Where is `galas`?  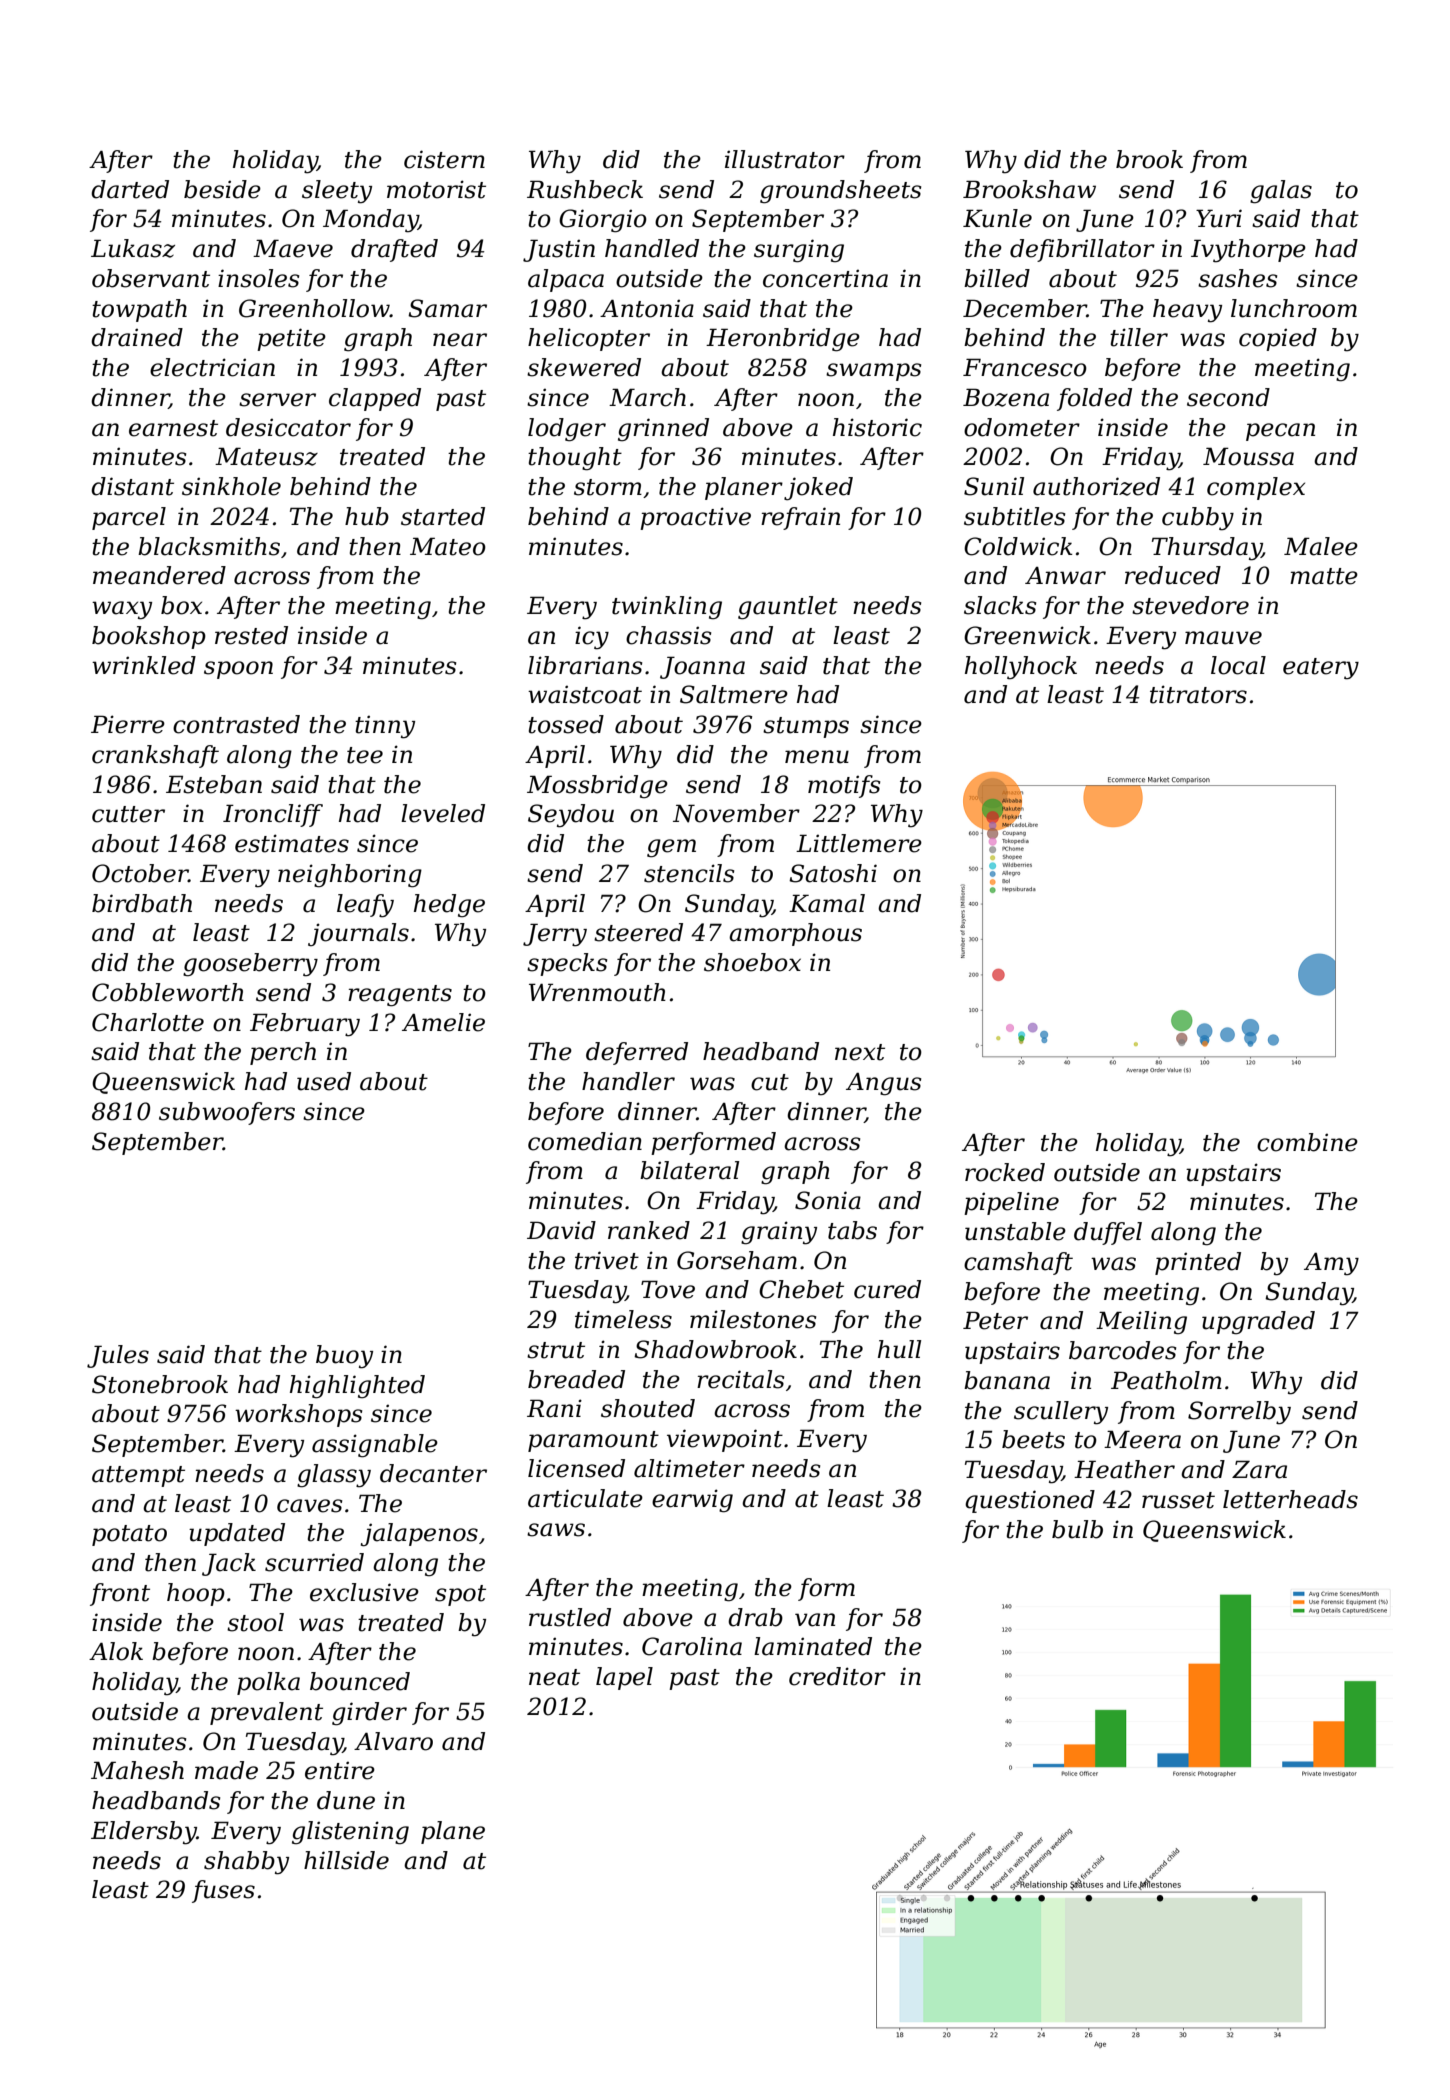 galas is located at coordinates (1281, 192).
